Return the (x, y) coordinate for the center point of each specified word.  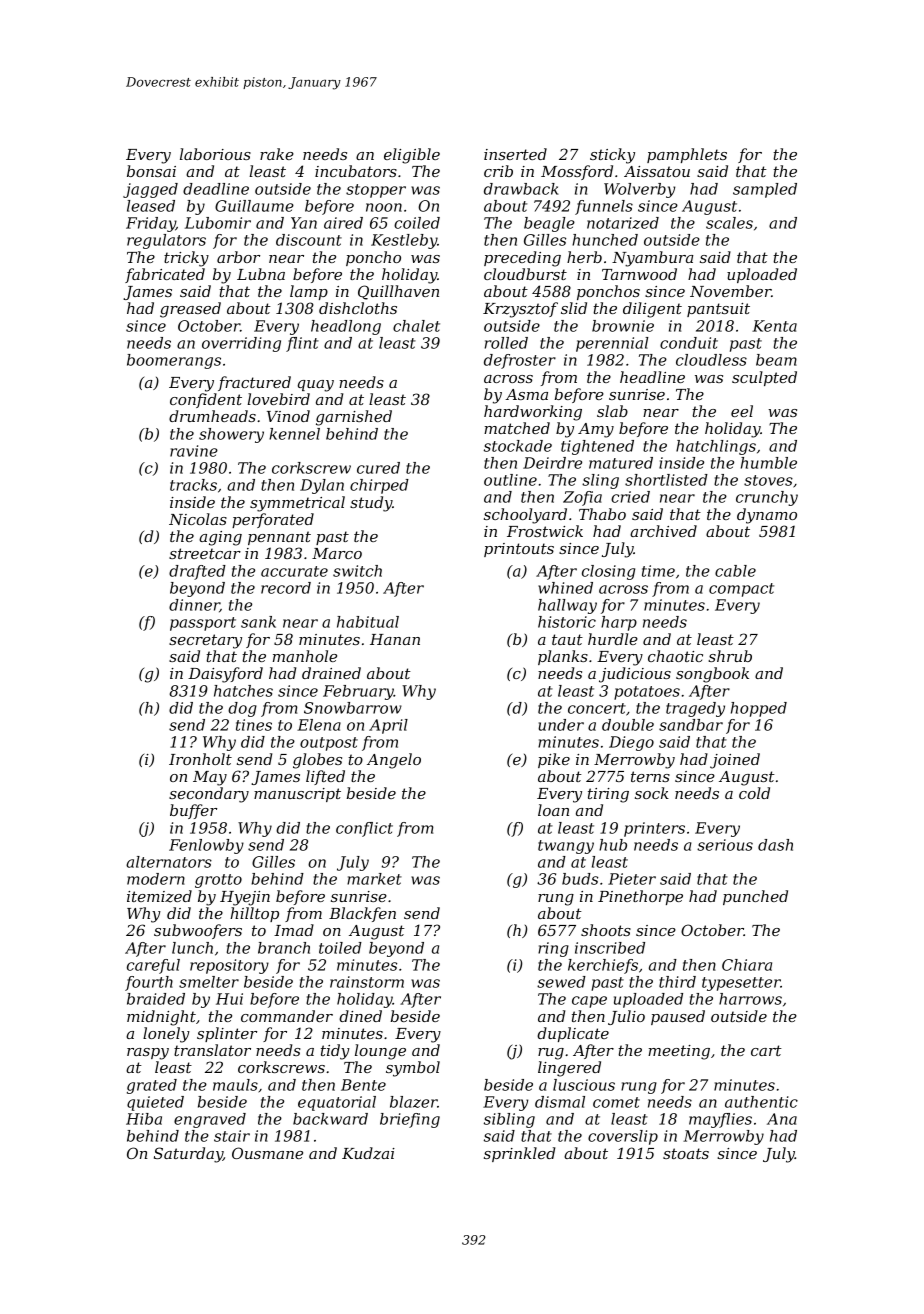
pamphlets (687, 155)
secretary (205, 641)
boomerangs (174, 361)
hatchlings (716, 447)
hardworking (533, 413)
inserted (515, 154)
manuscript (297, 795)
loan (553, 810)
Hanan (395, 639)
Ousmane (267, 1153)
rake (277, 154)
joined (735, 761)
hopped (759, 709)
